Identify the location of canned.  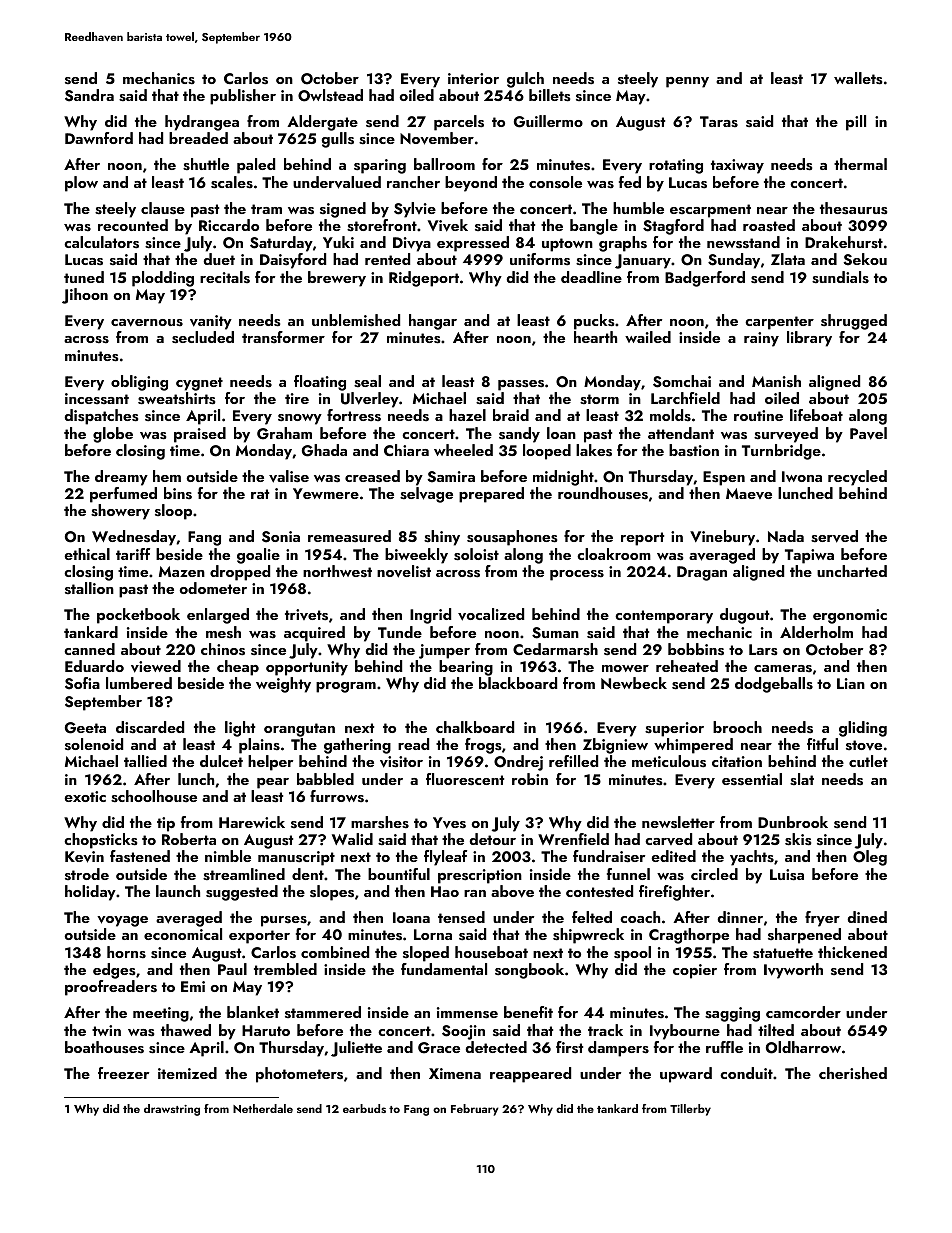
(89, 649).
